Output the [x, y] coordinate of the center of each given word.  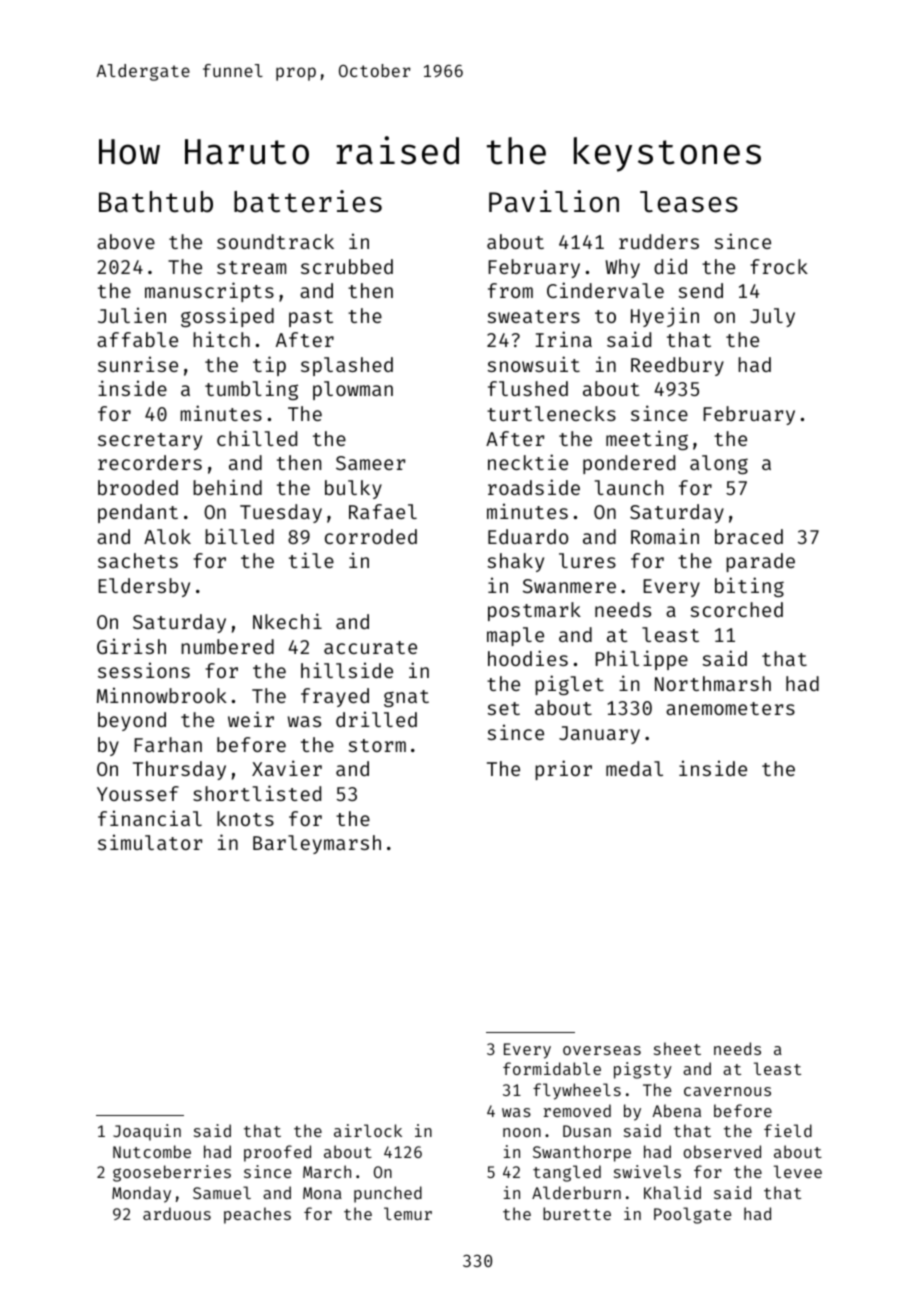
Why [622, 268]
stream [251, 267]
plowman [353, 390]
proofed [277, 1153]
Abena [677, 1110]
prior [563, 770]
